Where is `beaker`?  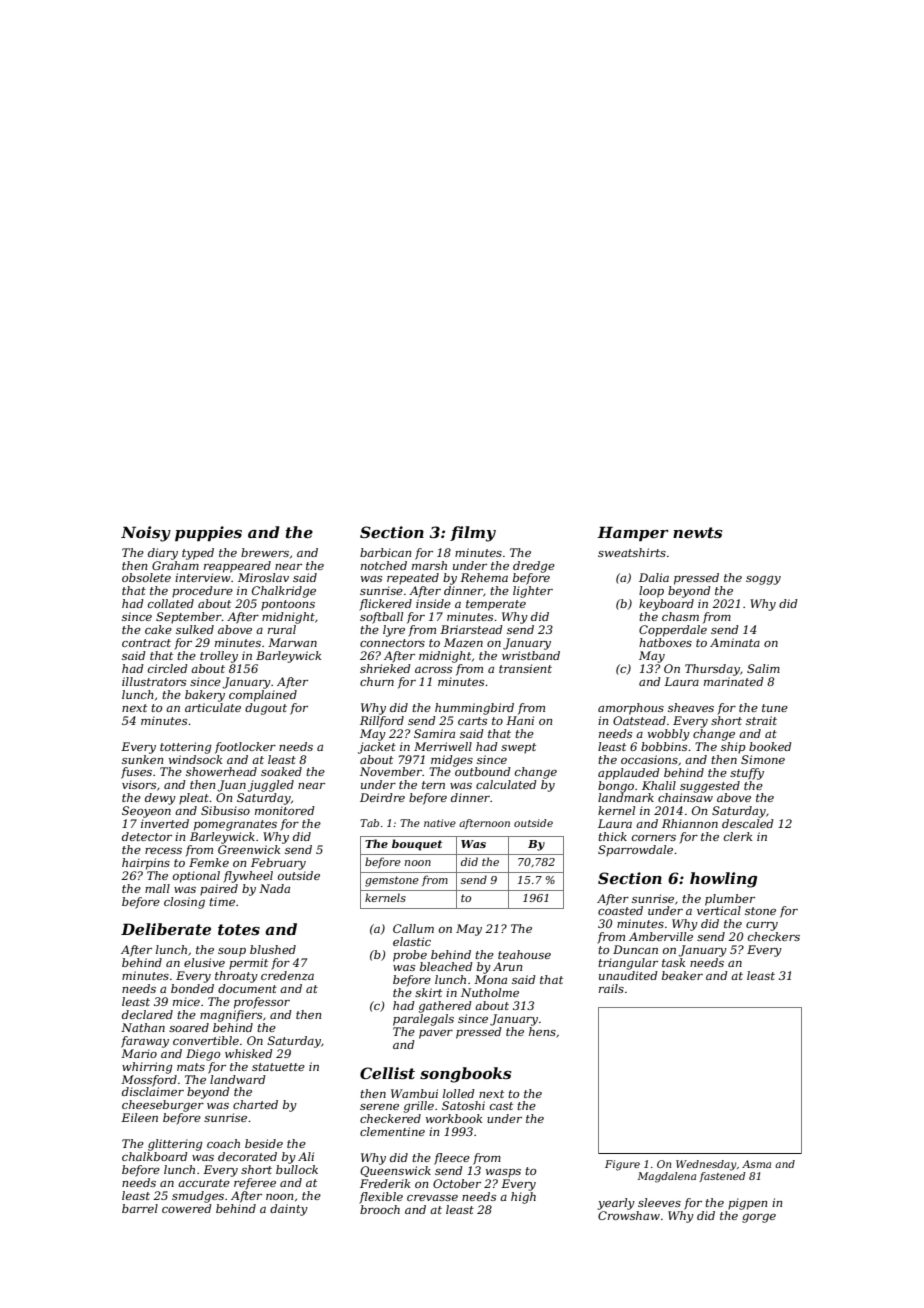 beaker is located at coordinates (682, 975).
